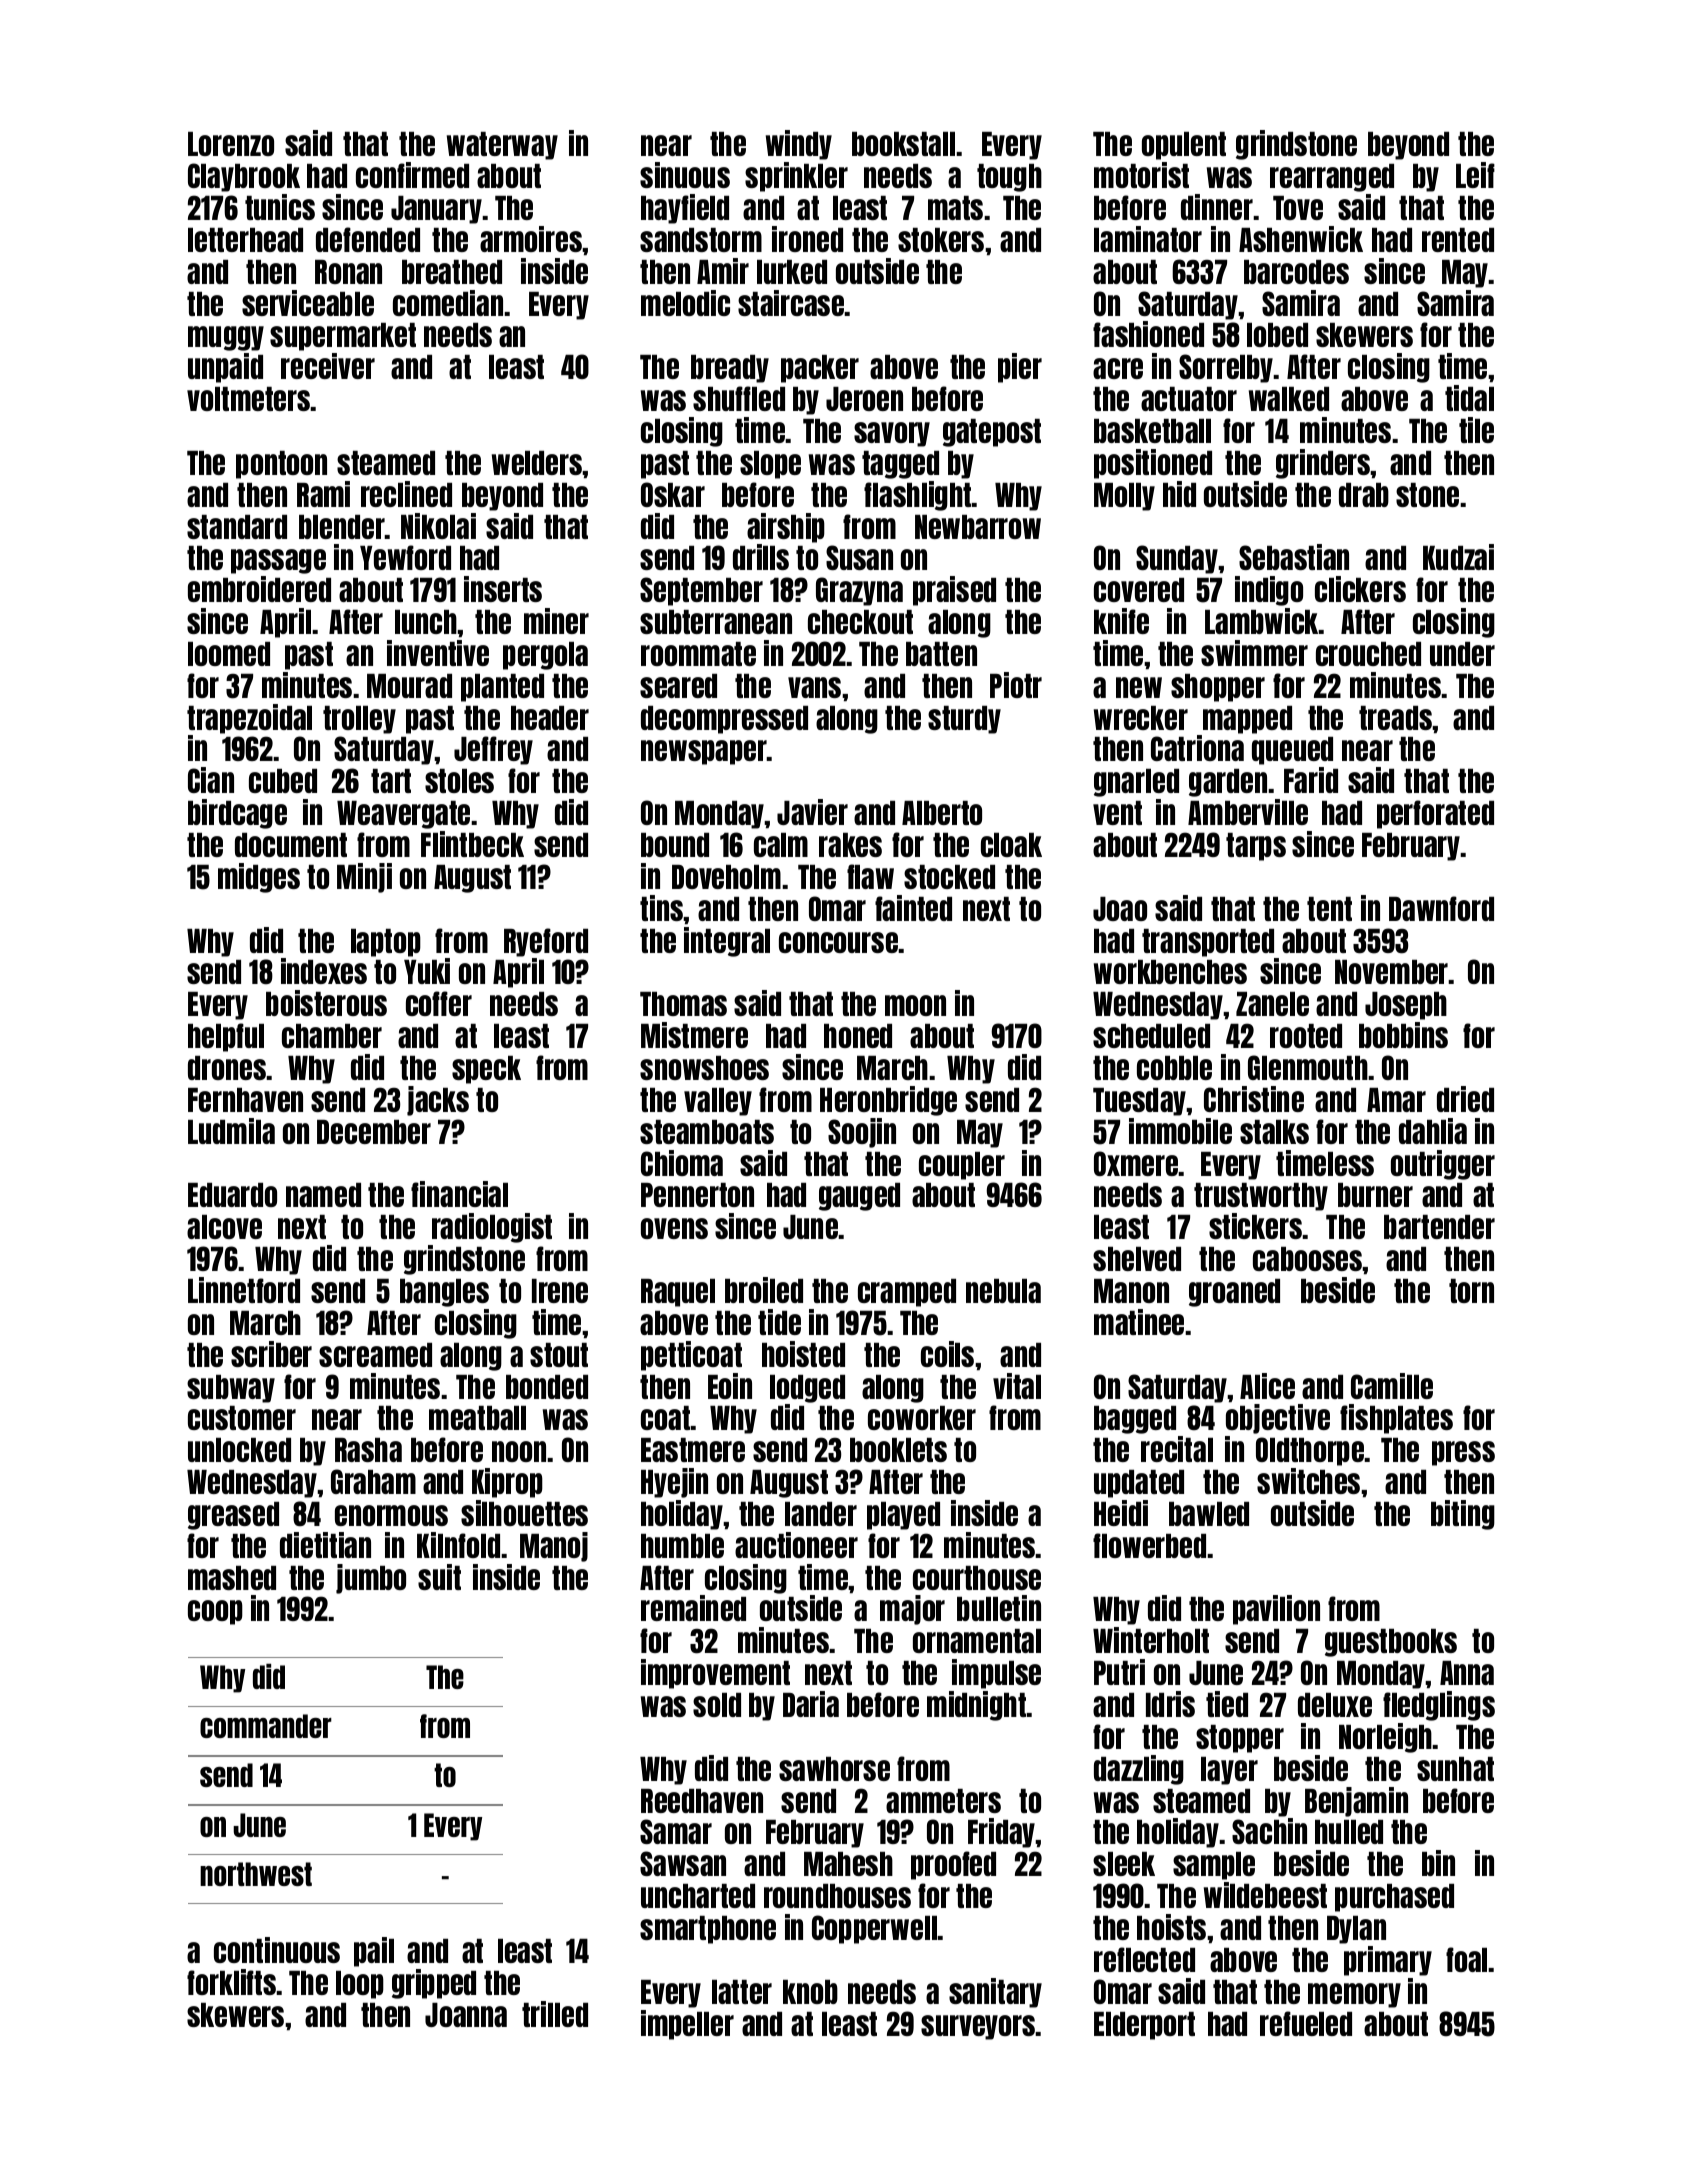  I want to click on bangles, so click(444, 1293).
